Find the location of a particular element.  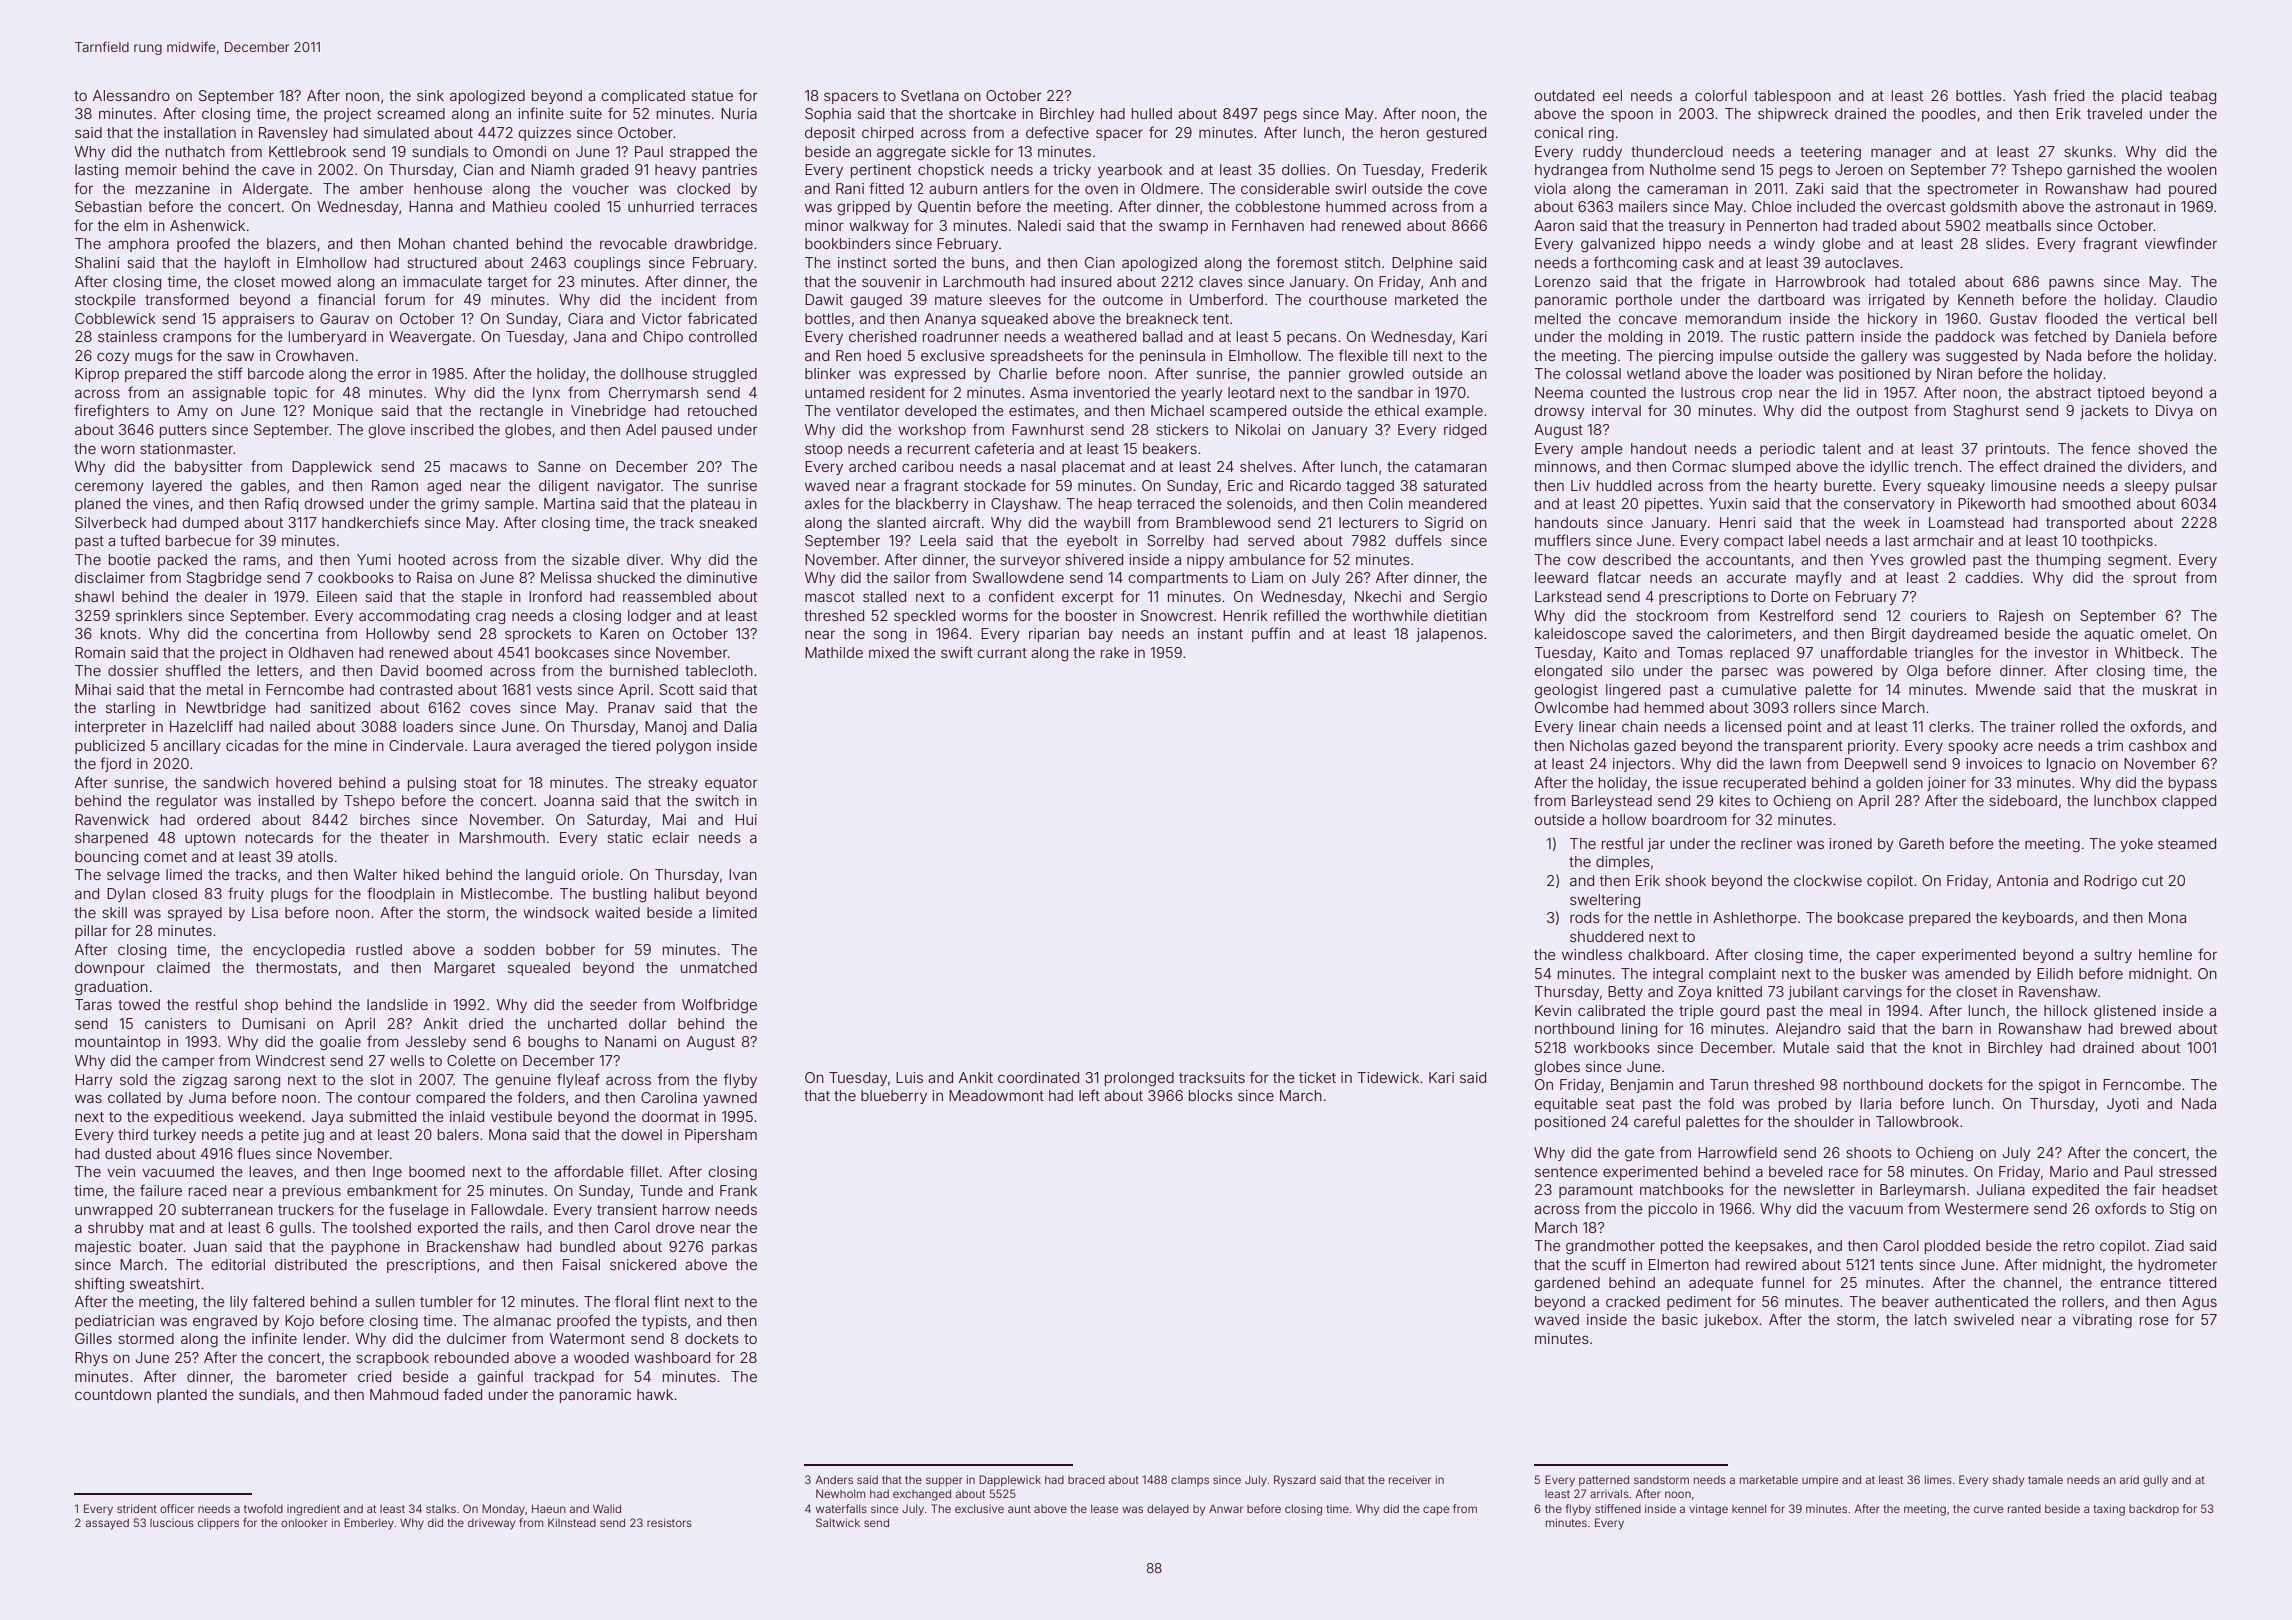

Dumisani is located at coordinates (273, 1023).
